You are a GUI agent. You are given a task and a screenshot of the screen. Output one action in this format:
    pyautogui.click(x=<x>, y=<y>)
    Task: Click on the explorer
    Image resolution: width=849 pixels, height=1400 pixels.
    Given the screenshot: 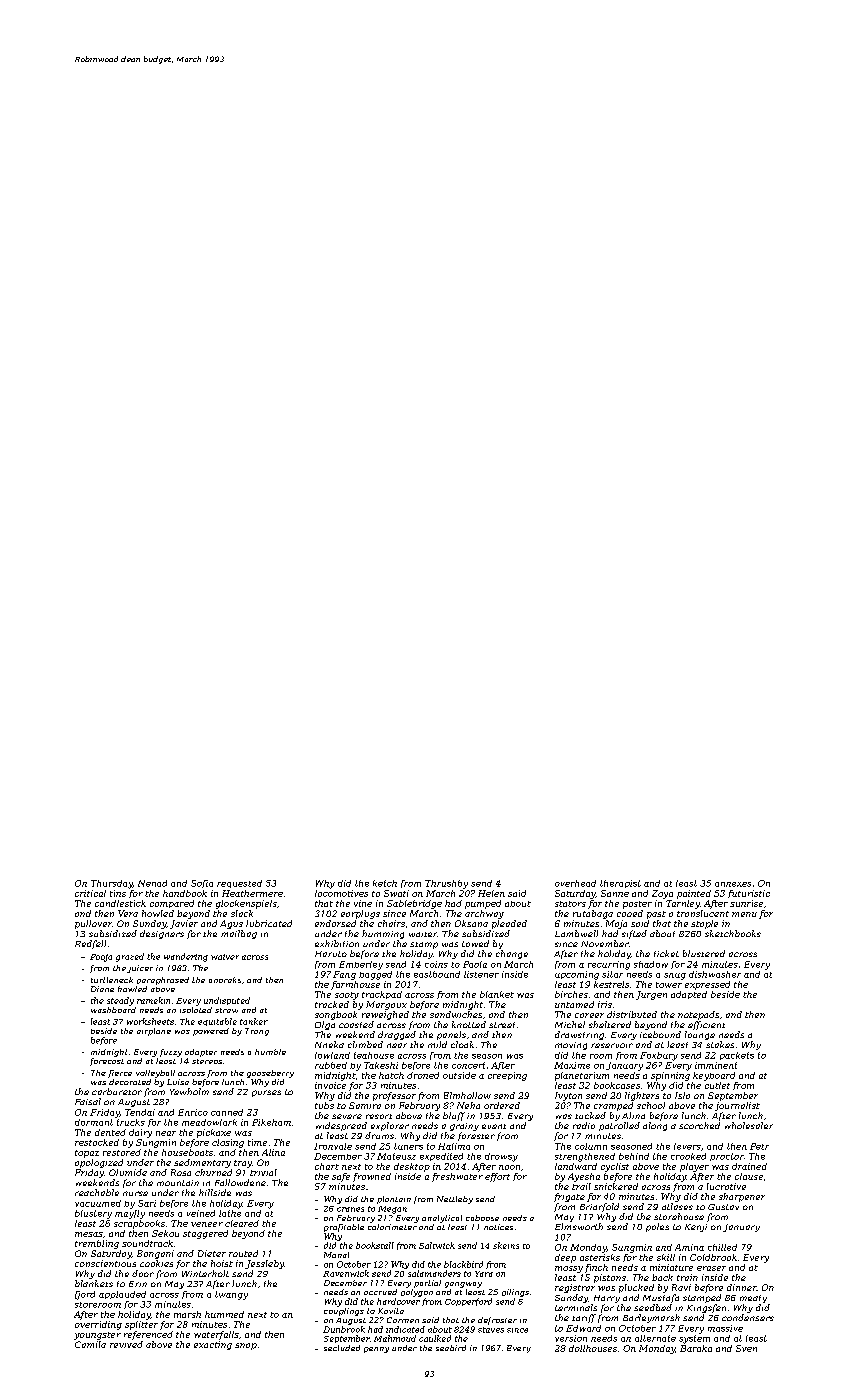 What is the action you would take?
    pyautogui.click(x=390, y=1126)
